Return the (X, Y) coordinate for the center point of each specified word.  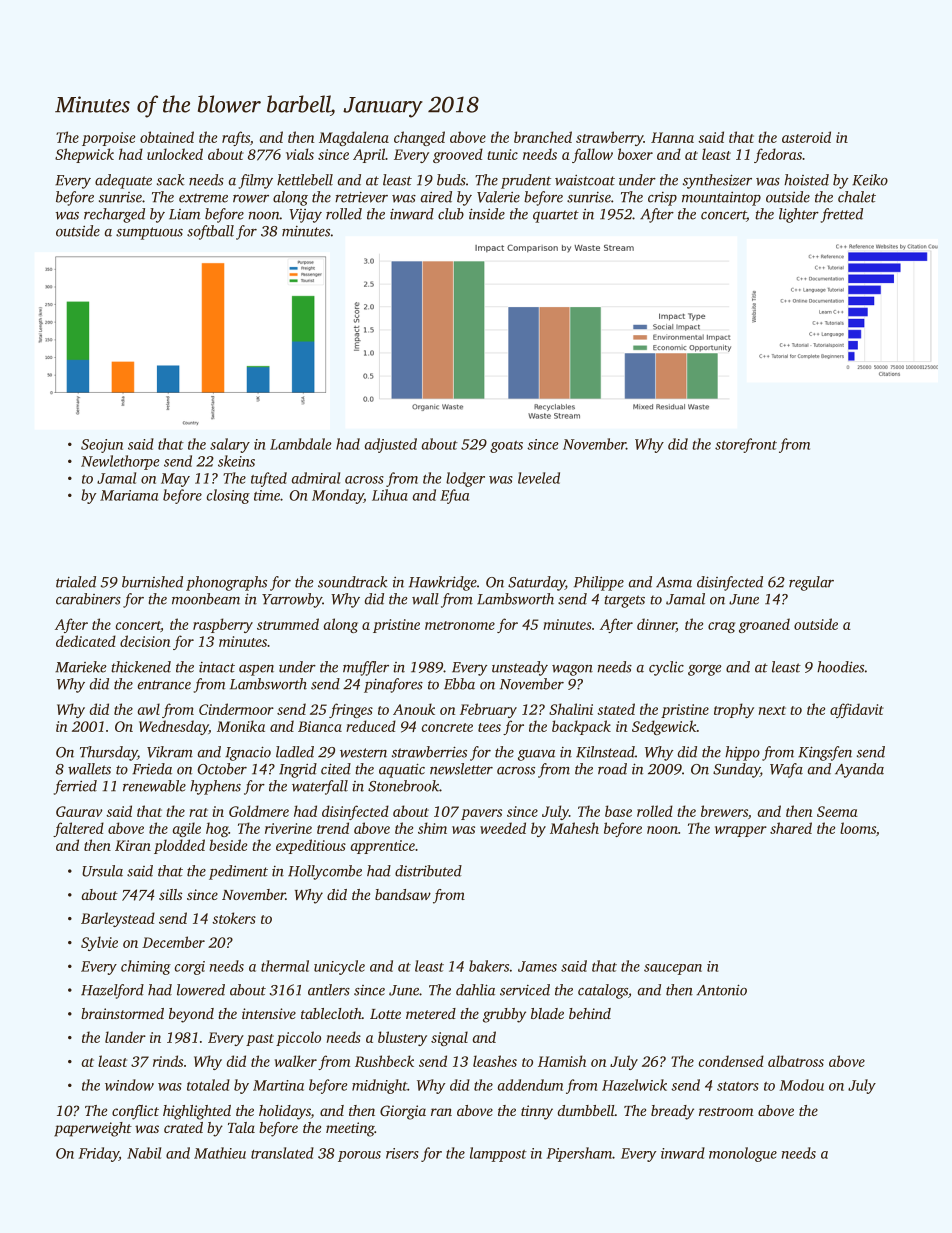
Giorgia (403, 1112)
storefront (746, 445)
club (451, 214)
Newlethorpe (120, 462)
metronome (460, 625)
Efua (454, 496)
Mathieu (220, 1153)
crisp (662, 199)
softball (210, 232)
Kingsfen (825, 753)
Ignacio (248, 753)
